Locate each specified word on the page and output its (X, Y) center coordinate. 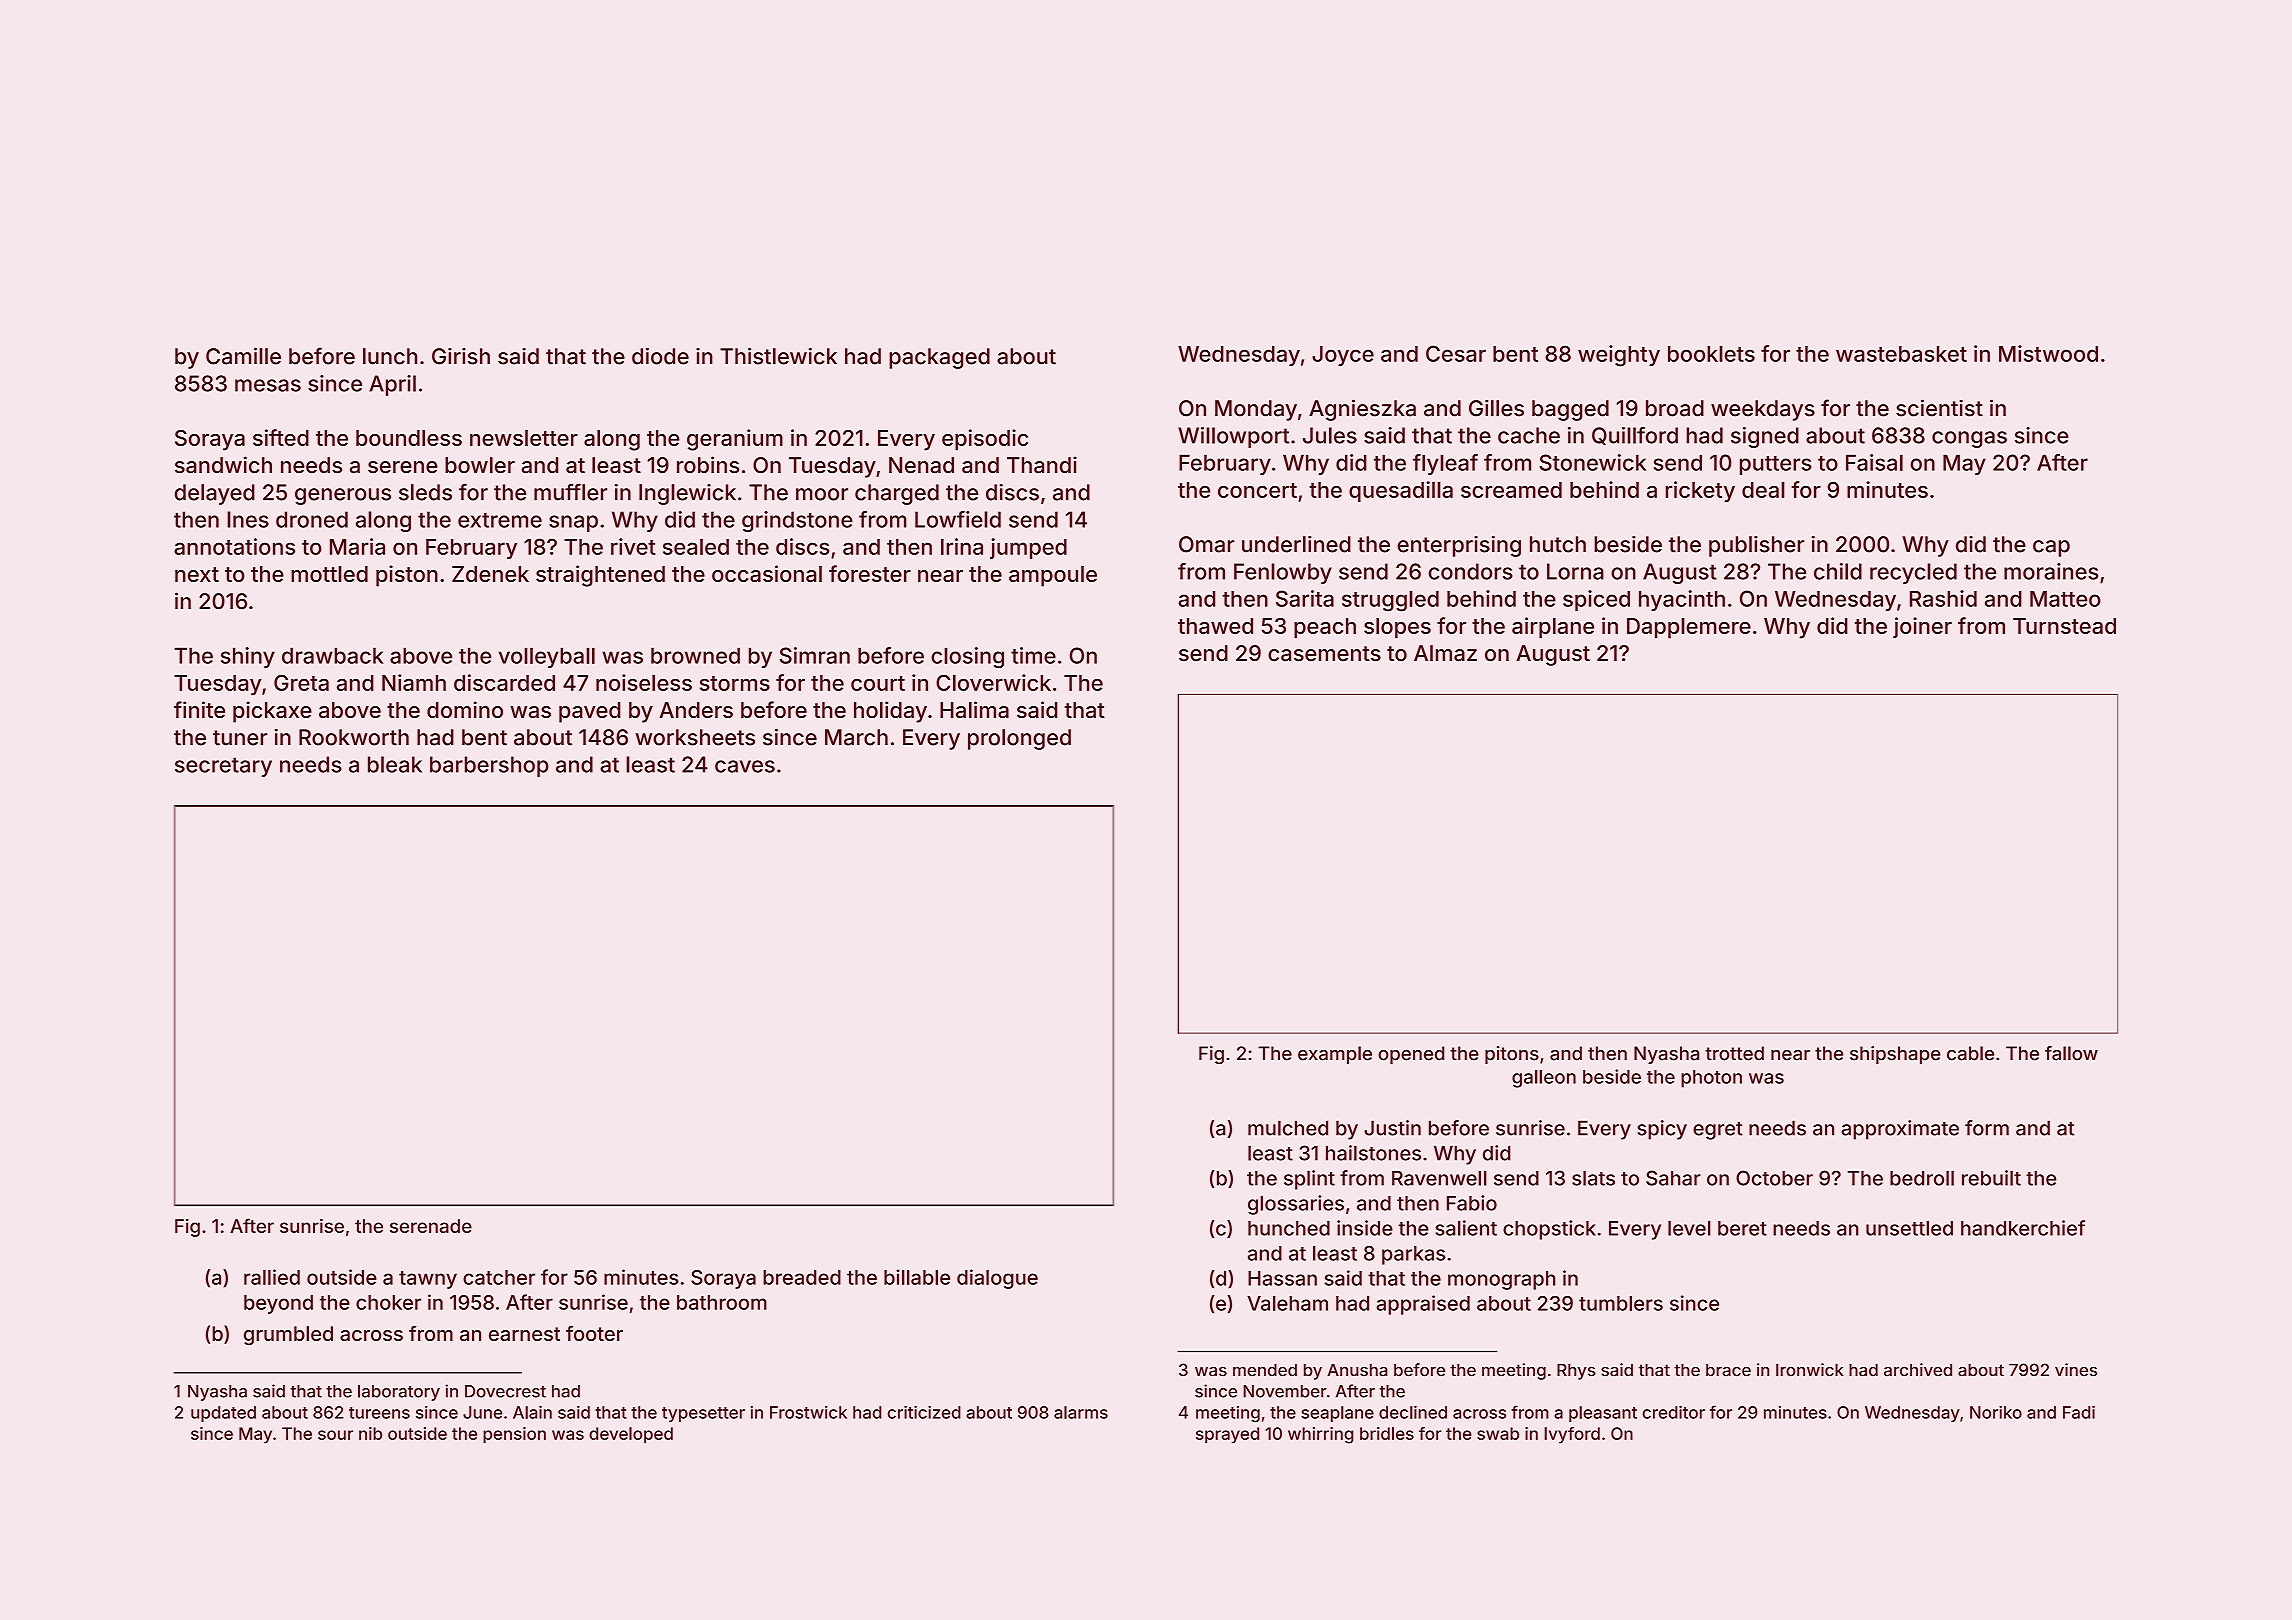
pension (514, 1435)
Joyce (1343, 356)
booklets (1711, 353)
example (1335, 1055)
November (1285, 1391)
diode (660, 356)
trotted (1734, 1053)
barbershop (489, 766)
